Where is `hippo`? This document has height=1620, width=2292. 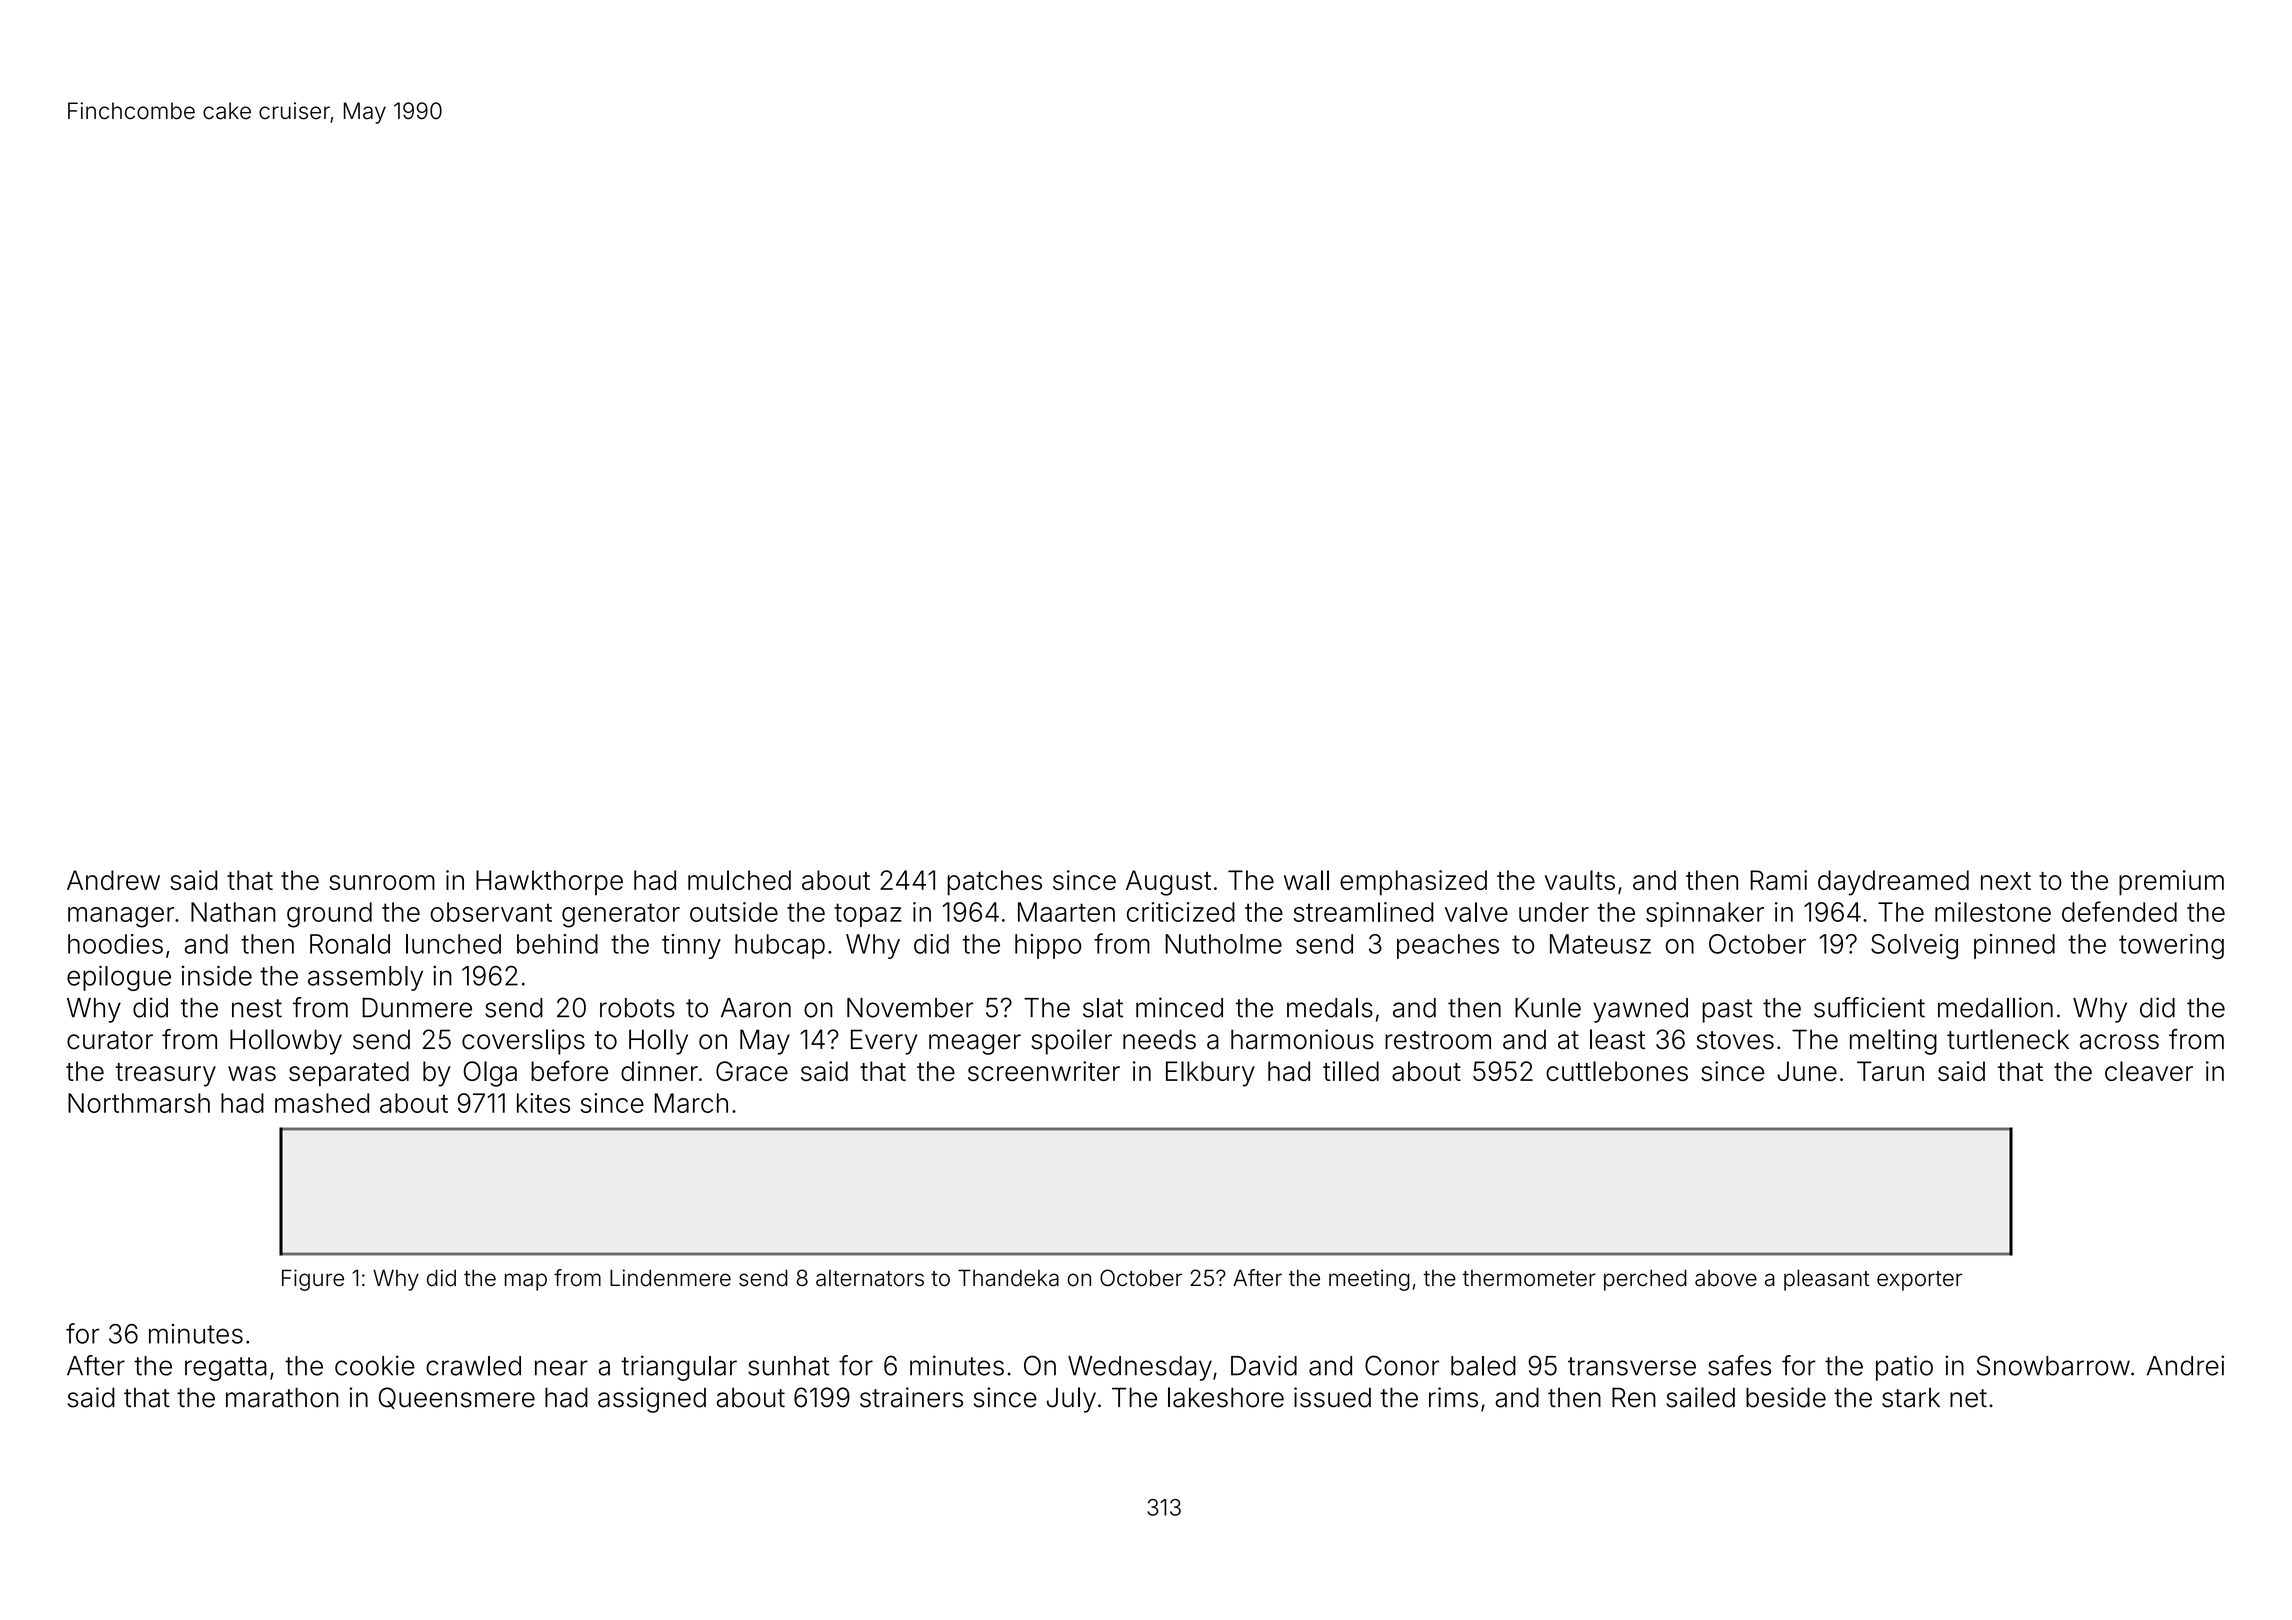 hippo is located at coordinates (1048, 946).
